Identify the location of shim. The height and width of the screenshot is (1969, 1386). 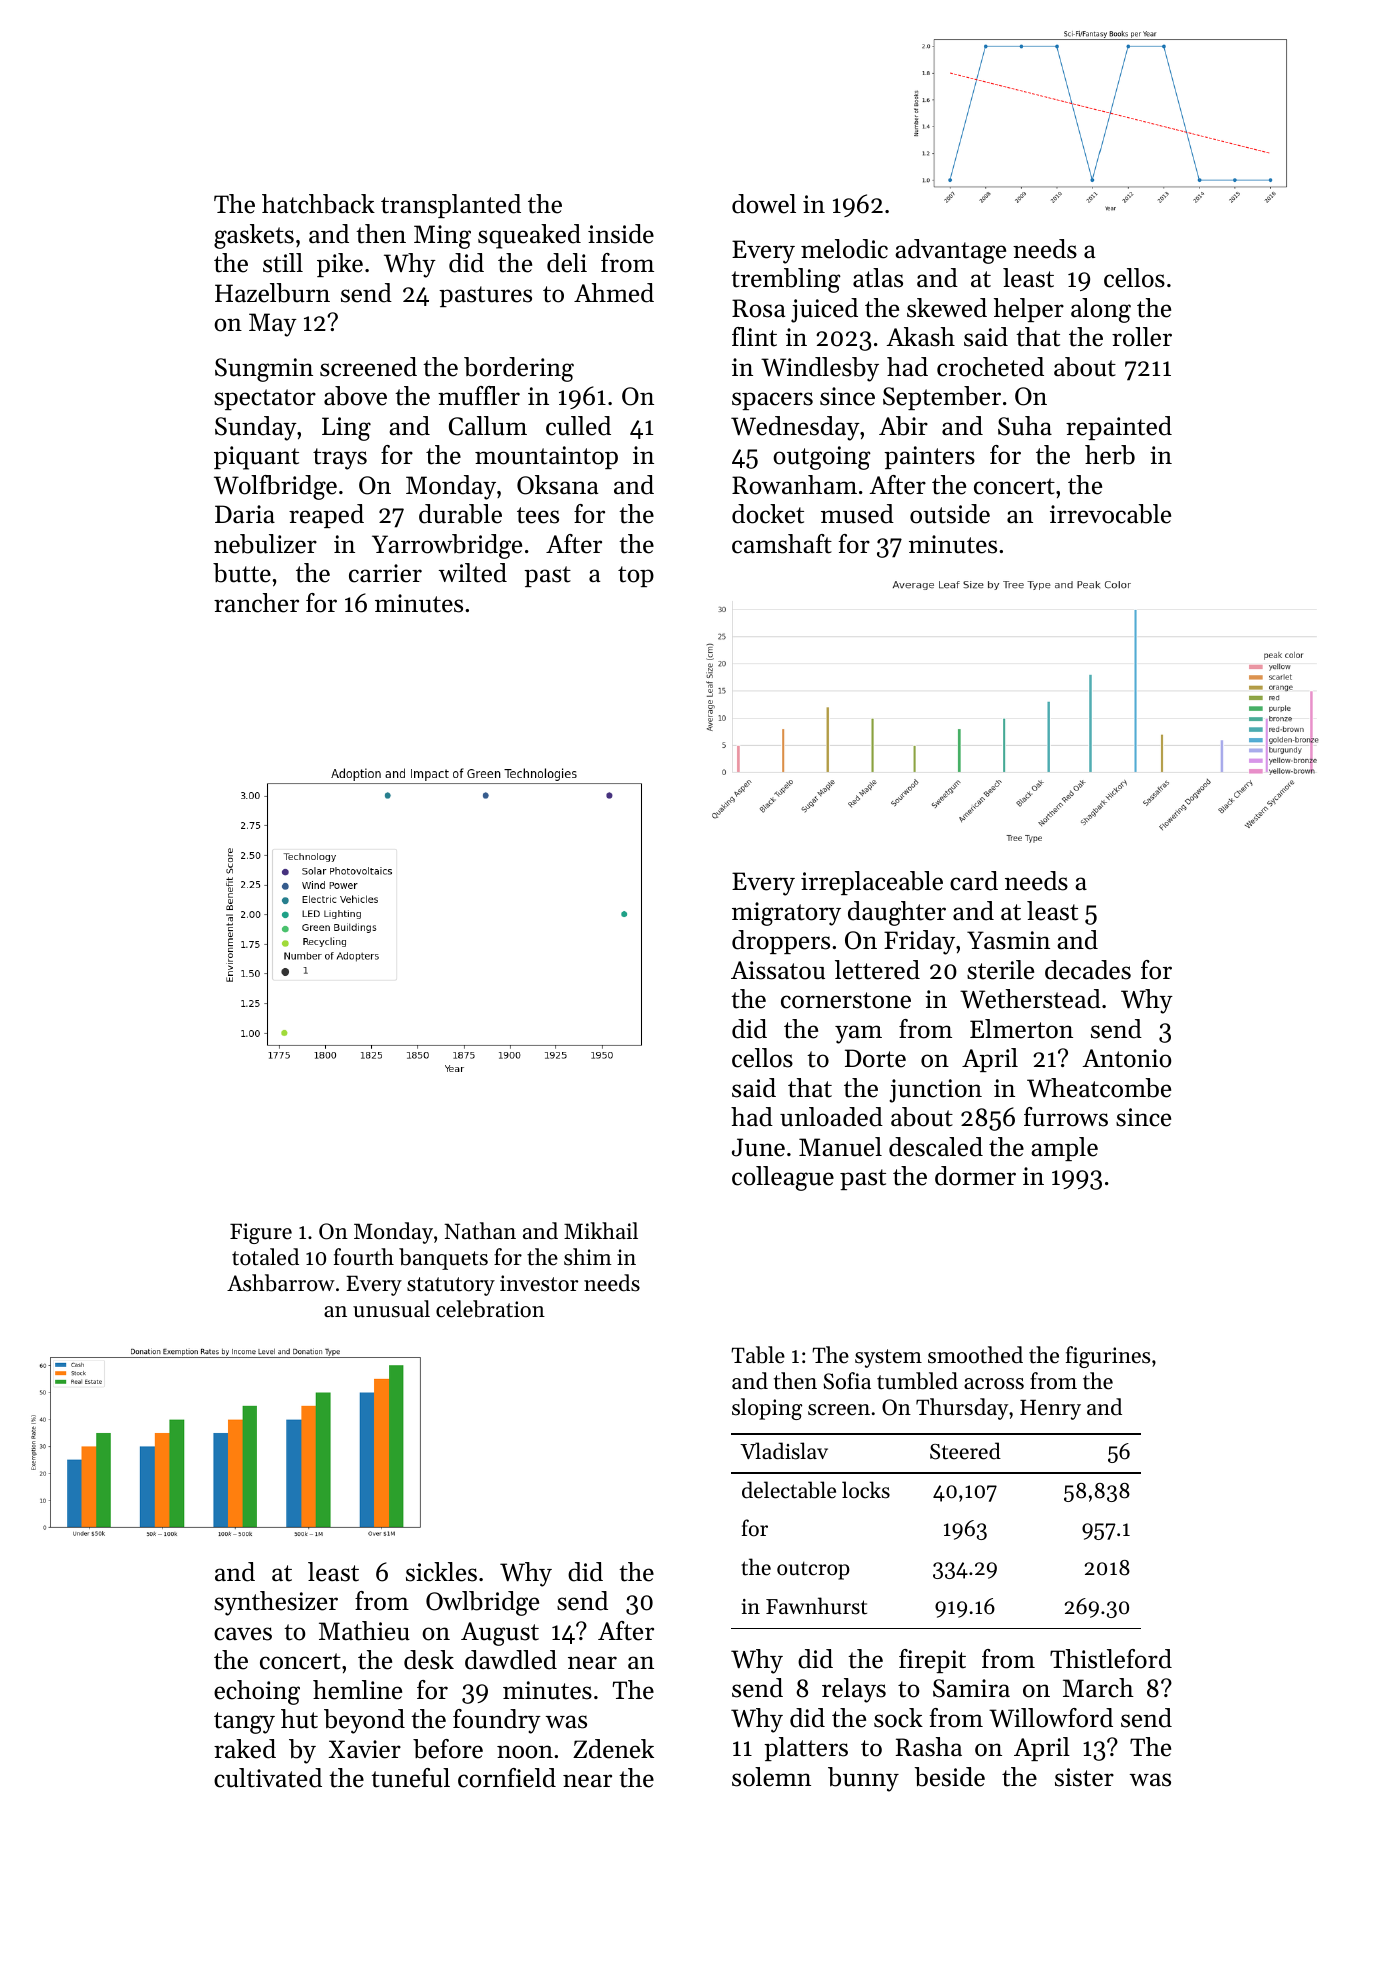
(588, 1257).
